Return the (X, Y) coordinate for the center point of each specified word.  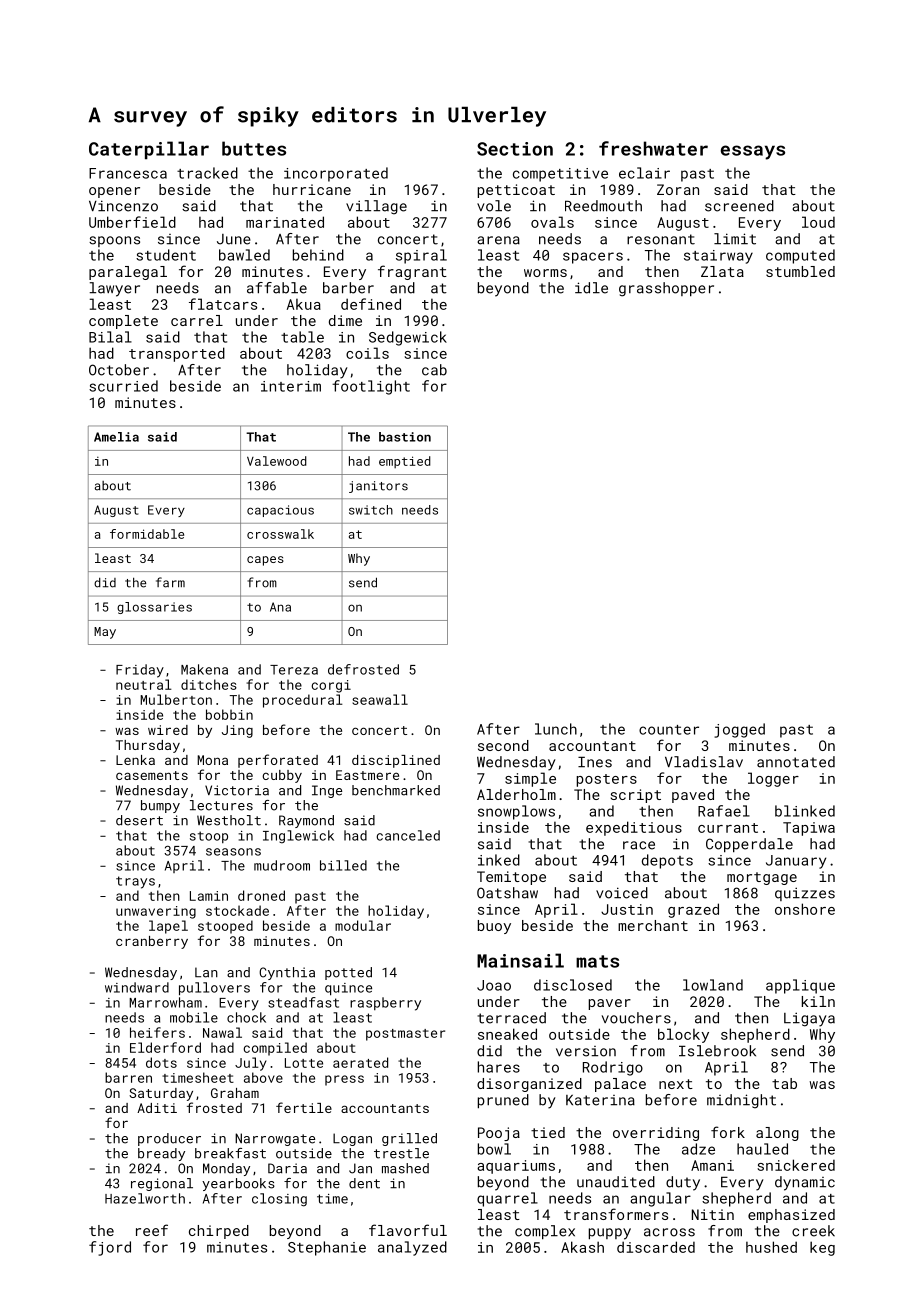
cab (434, 370)
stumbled (800, 271)
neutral (144, 684)
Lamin (209, 896)
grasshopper (666, 289)
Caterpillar (149, 150)
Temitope (511, 878)
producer (169, 1139)
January (796, 862)
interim (291, 386)
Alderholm (516, 794)
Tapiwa (809, 829)
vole (494, 206)
